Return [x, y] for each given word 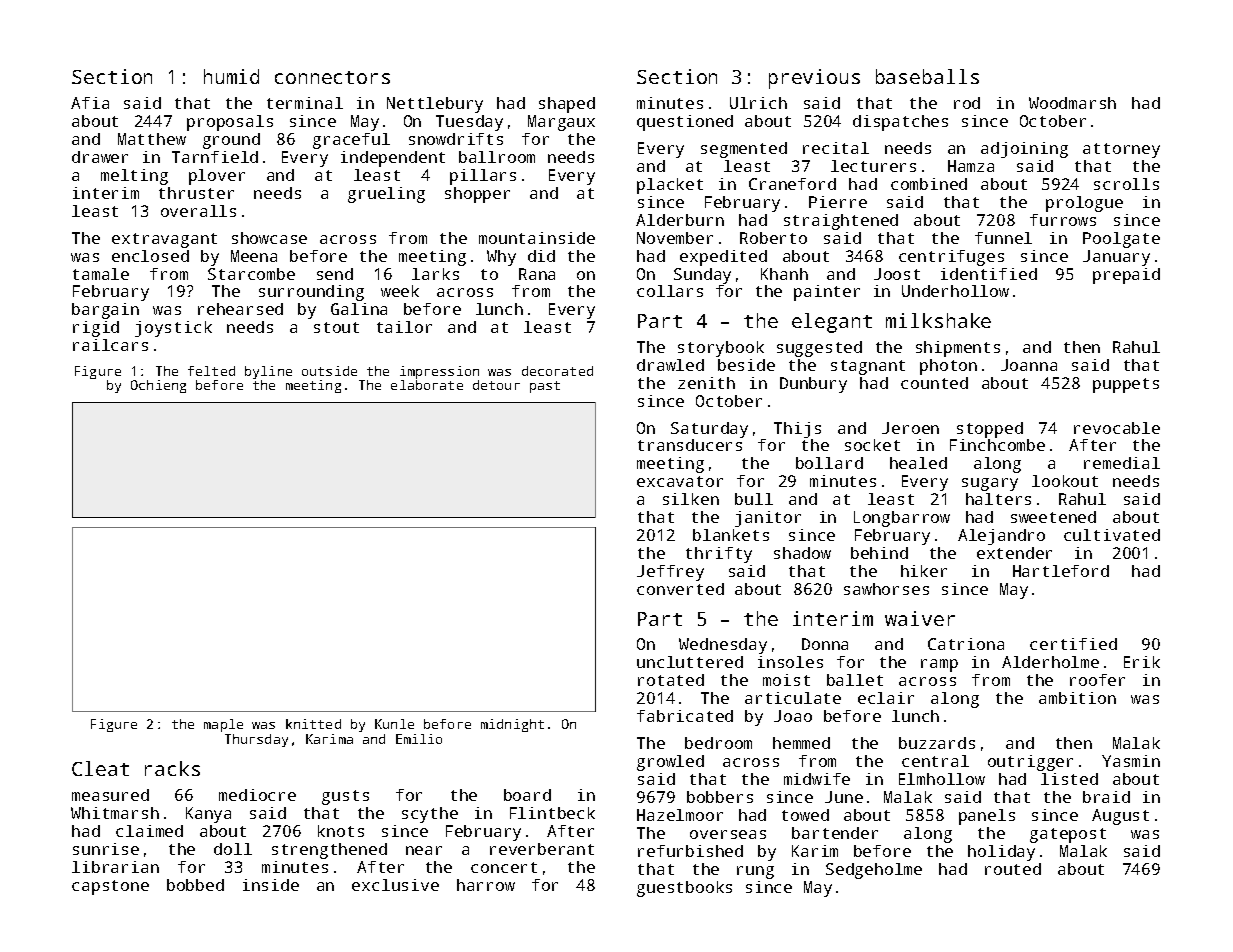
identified [989, 274]
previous [814, 79]
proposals [230, 123]
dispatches [900, 123]
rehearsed [240, 309]
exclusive [395, 885]
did [541, 256]
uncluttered [690, 662]
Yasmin [1131, 761]
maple [223, 725]
